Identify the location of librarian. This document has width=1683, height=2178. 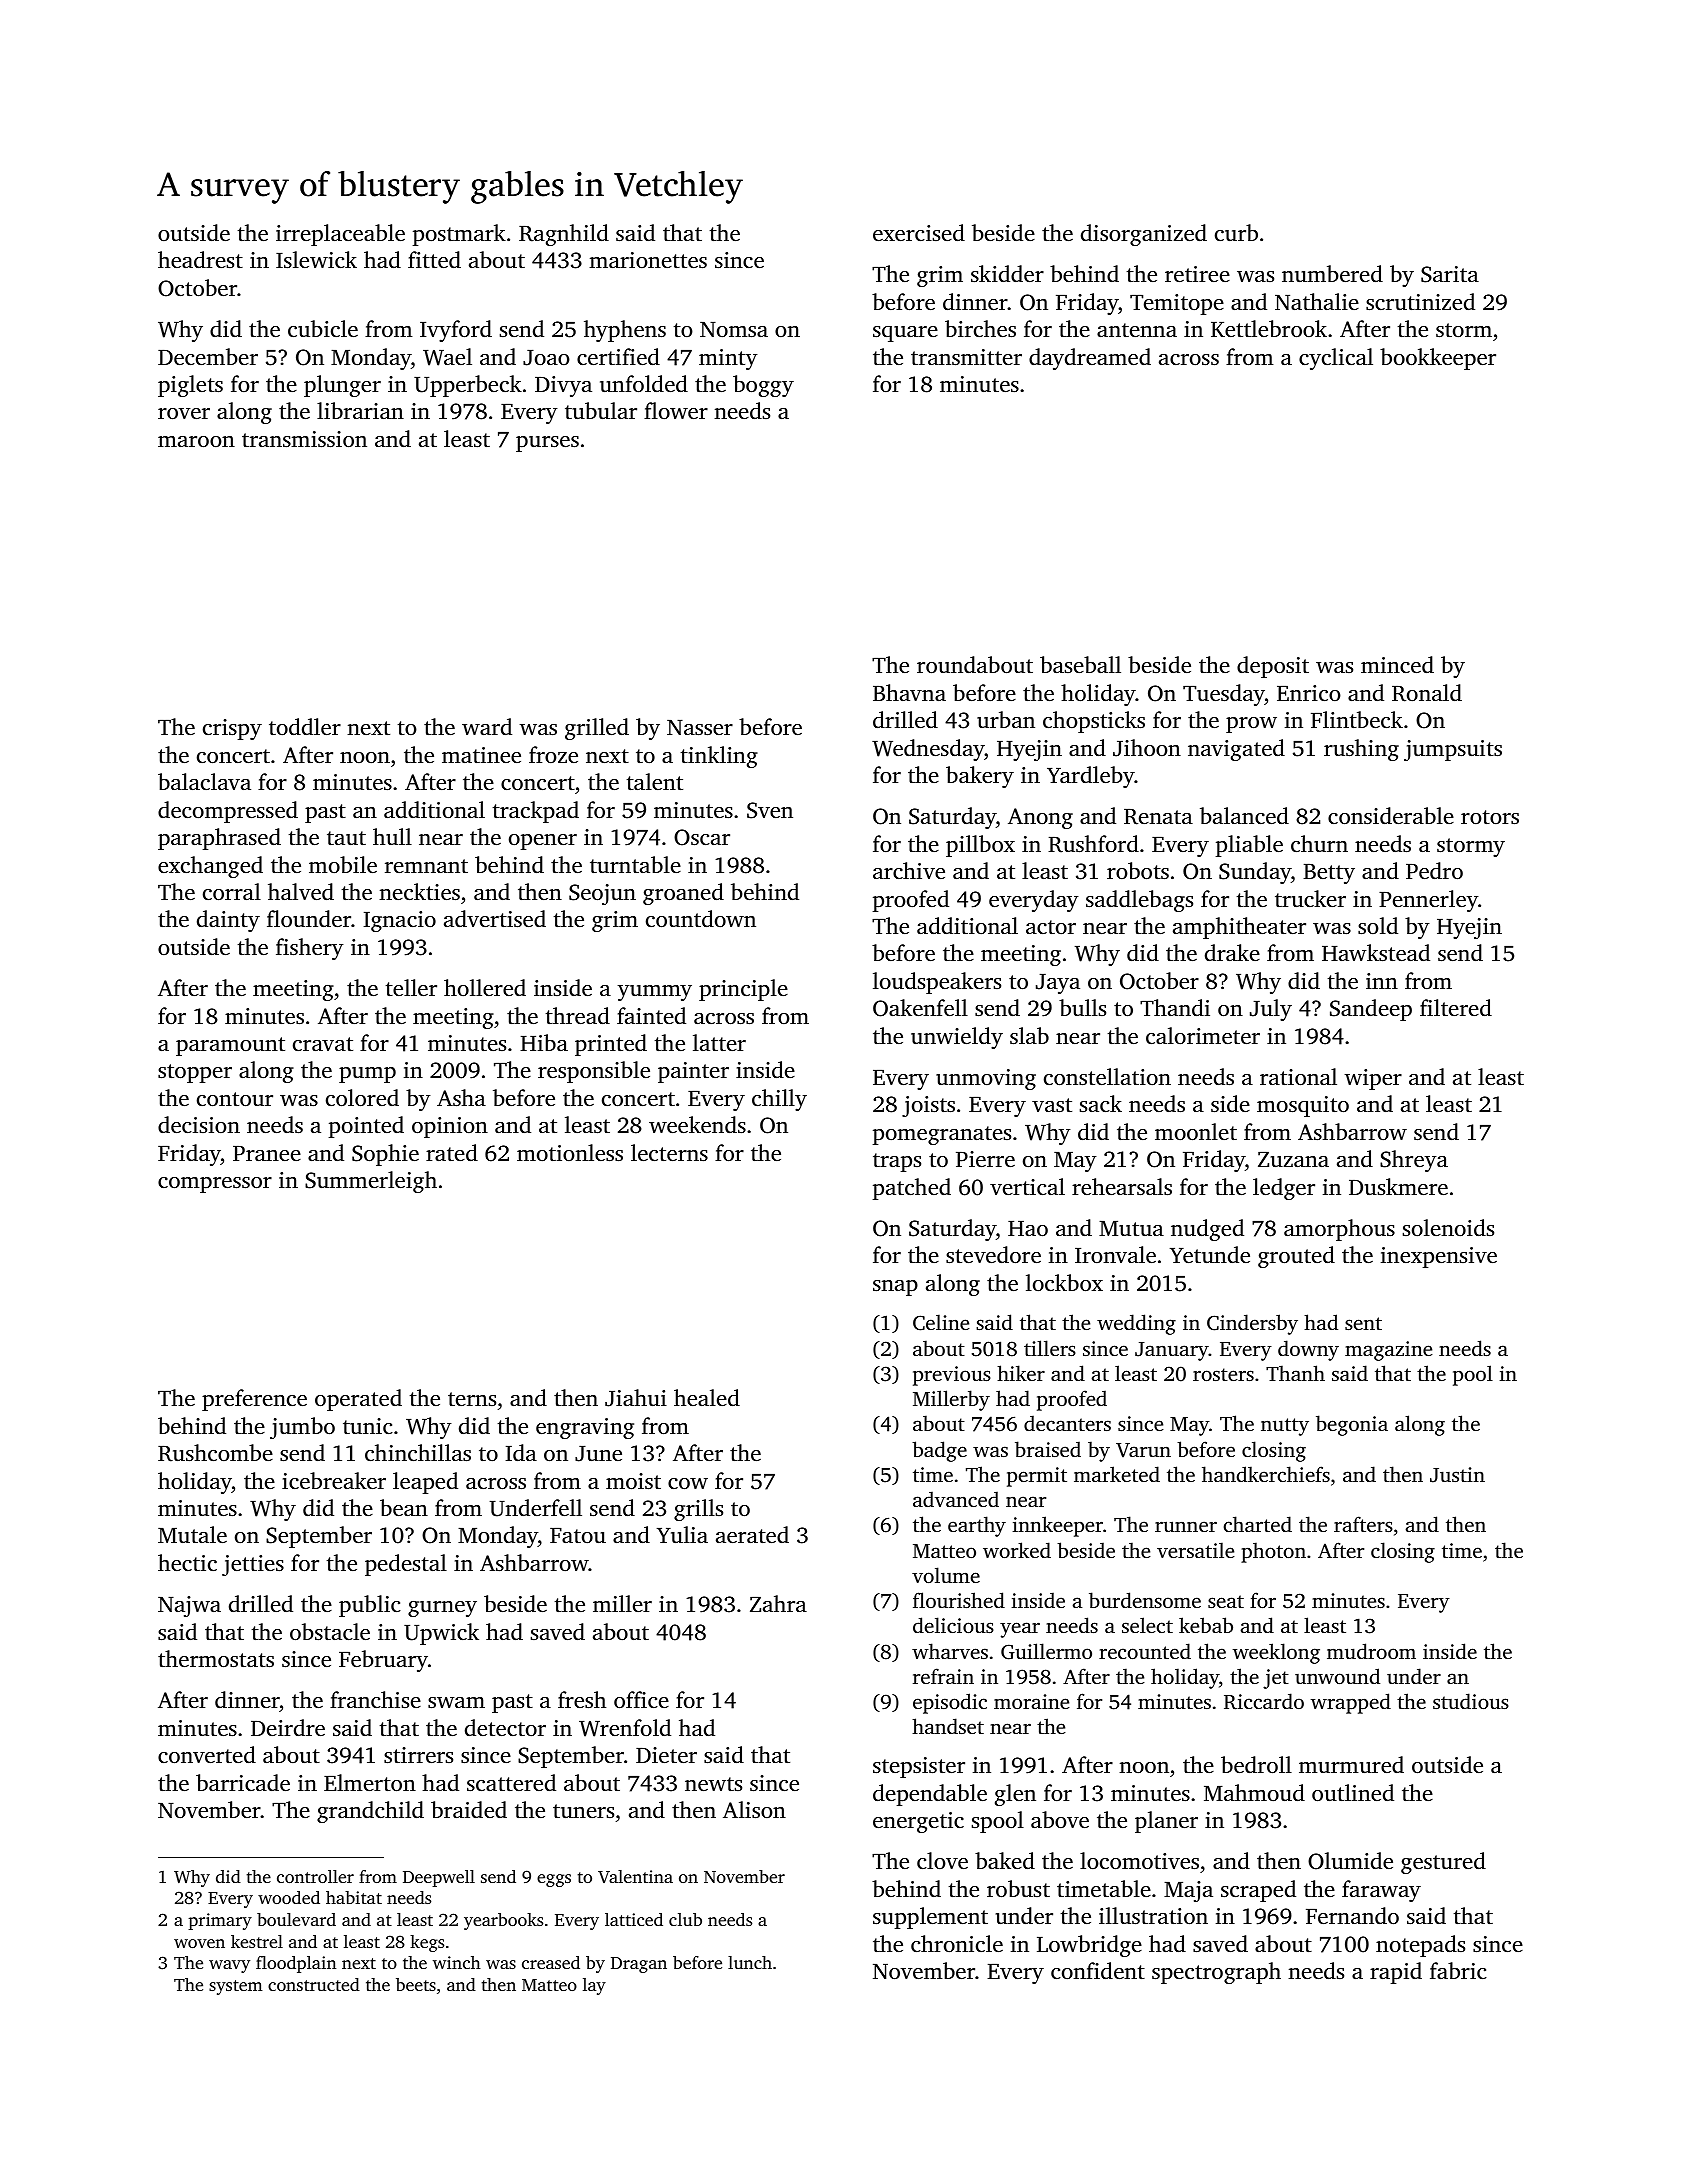
(360, 410).
